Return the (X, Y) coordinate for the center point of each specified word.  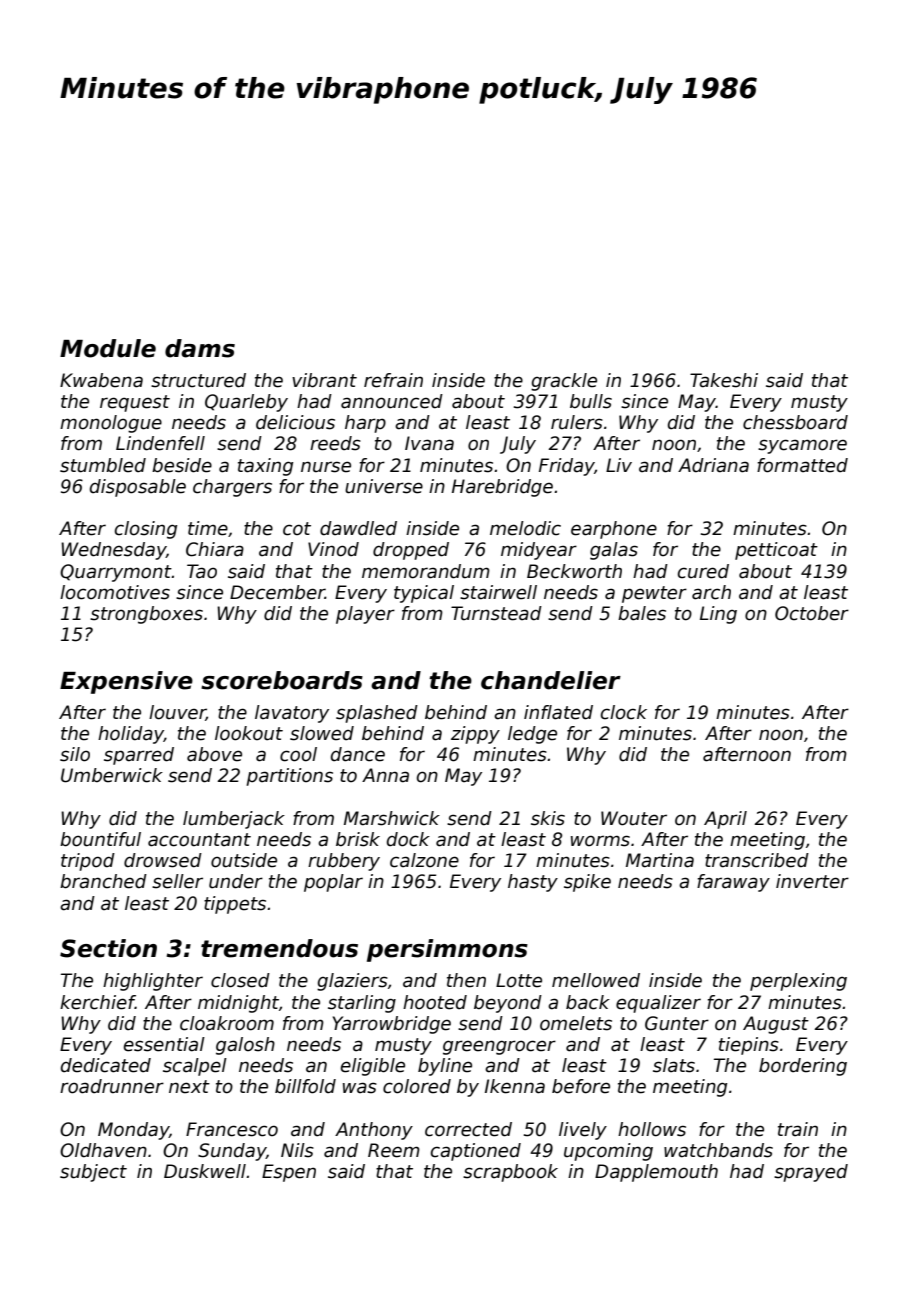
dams (200, 348)
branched (103, 881)
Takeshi (724, 380)
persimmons (447, 950)
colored (417, 1086)
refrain (393, 380)
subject (93, 1173)
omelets (576, 1023)
